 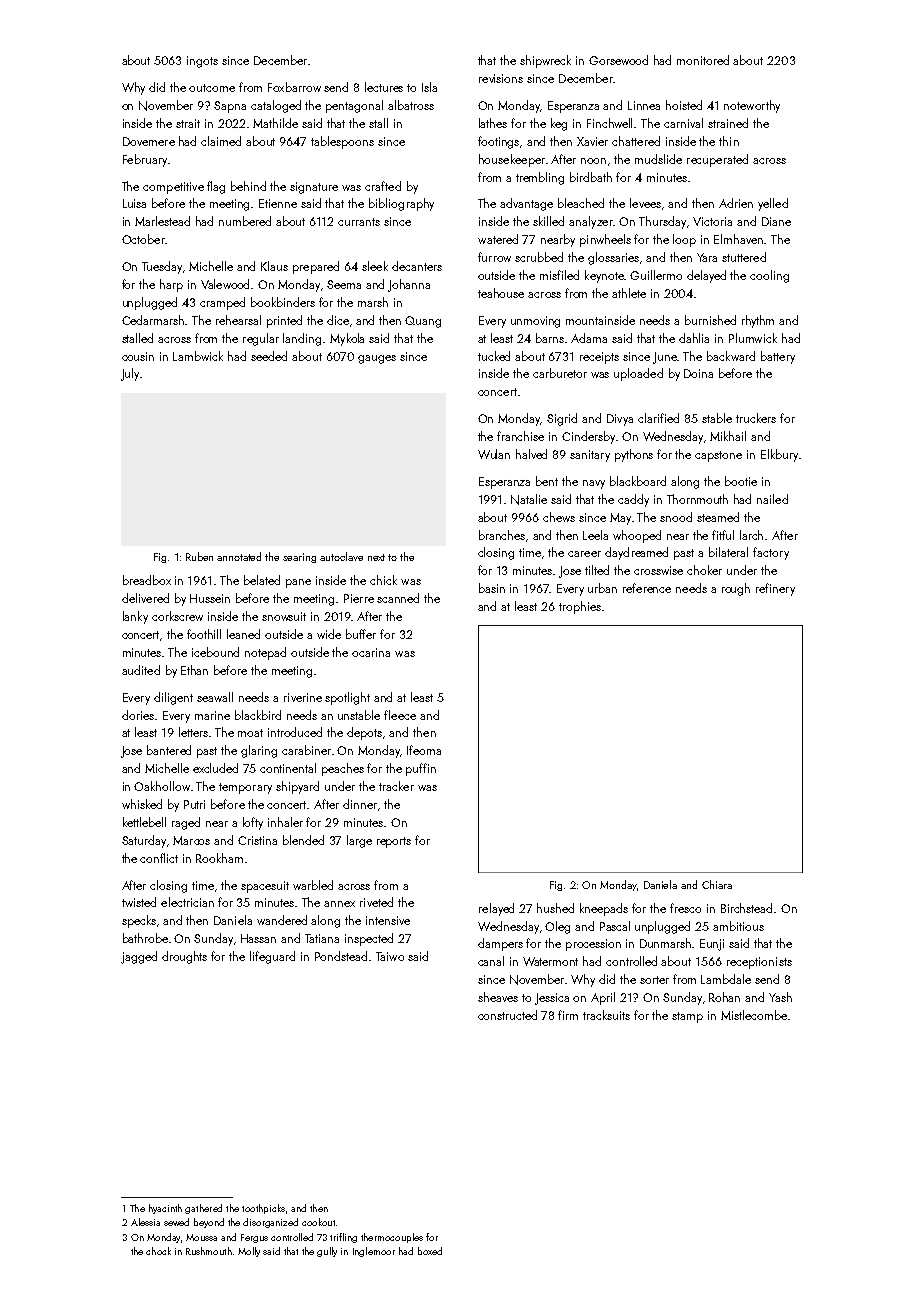 What do you see at coordinates (139, 957) in the image?
I see `jagged` at bounding box center [139, 957].
